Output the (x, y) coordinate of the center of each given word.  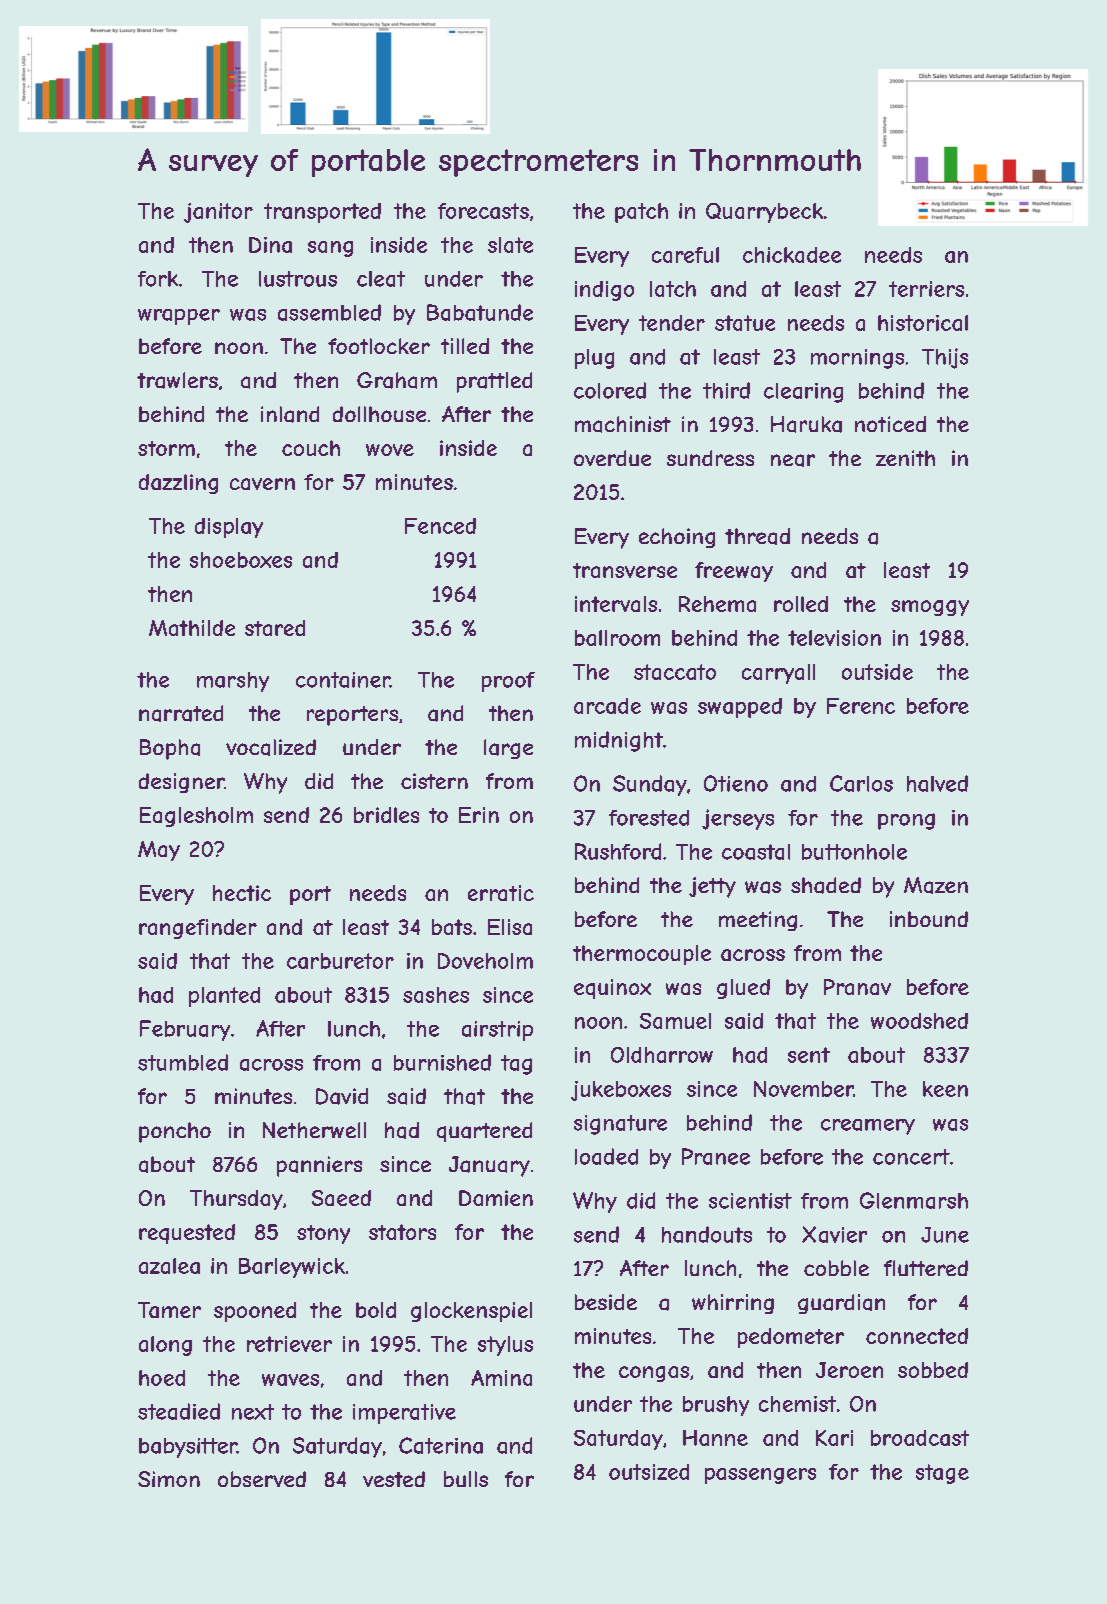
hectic (242, 893)
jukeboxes (621, 1091)
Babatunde (480, 312)
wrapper (179, 317)
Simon (169, 1479)
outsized (649, 1472)
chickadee (792, 255)
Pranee (716, 1156)
